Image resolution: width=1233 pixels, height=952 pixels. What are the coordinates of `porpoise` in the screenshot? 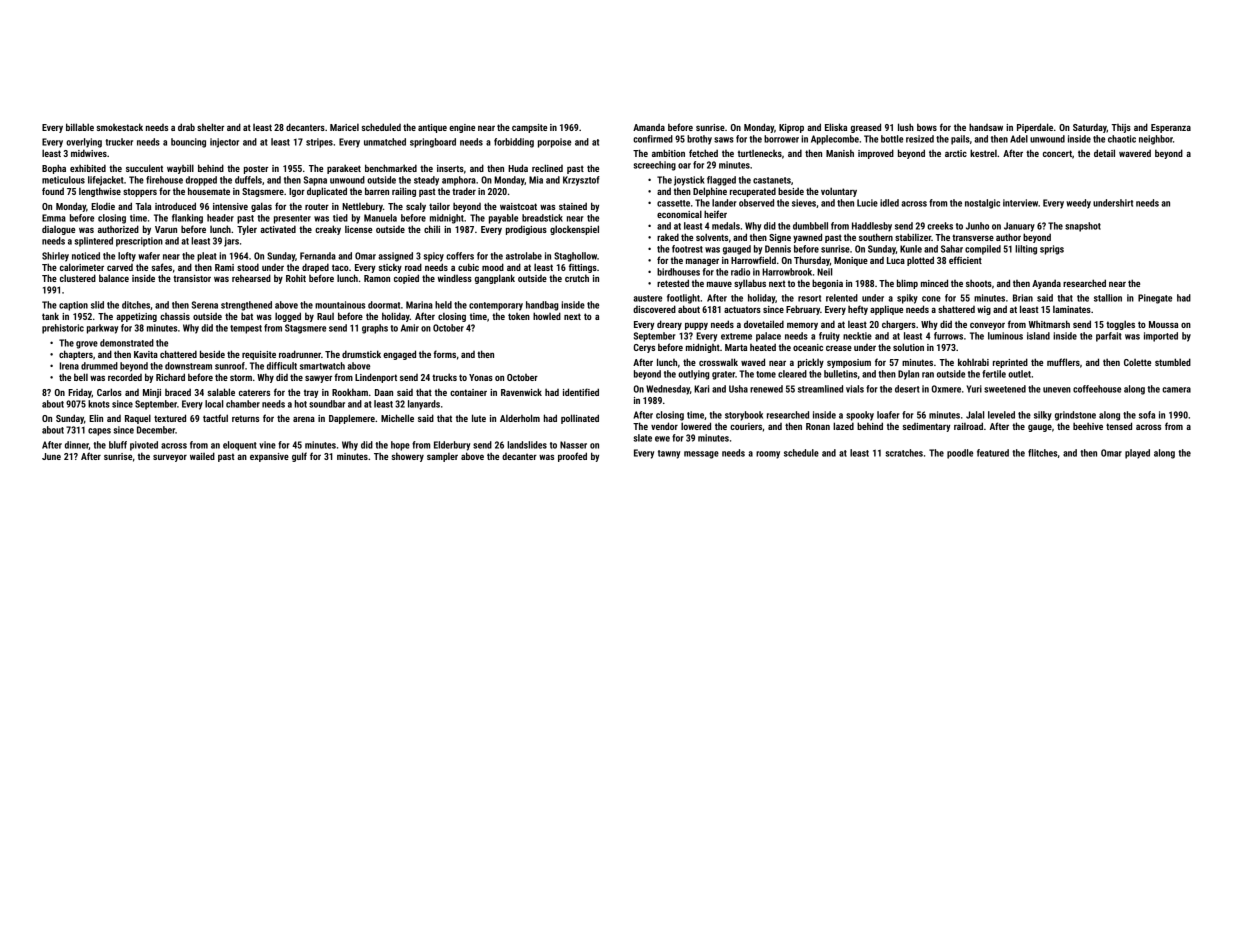 It's located at (554, 143).
